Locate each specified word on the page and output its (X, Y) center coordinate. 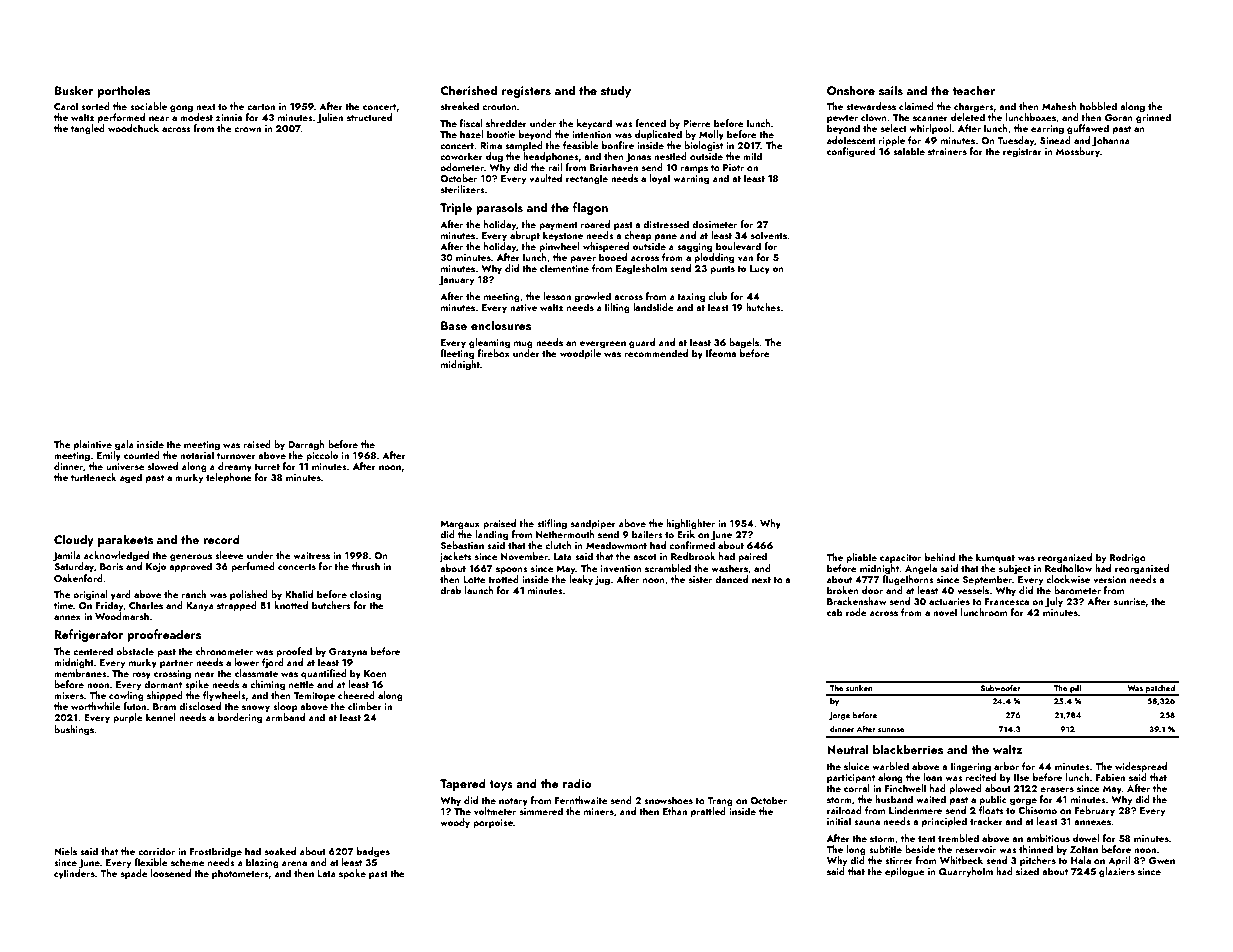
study (616, 91)
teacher (973, 90)
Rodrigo (1128, 558)
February (1095, 811)
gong (181, 109)
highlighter (690, 524)
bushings (74, 730)
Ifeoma (721, 353)
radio (577, 783)
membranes (80, 673)
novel (945, 612)
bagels (744, 343)
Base (454, 325)
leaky (581, 580)
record (221, 539)
